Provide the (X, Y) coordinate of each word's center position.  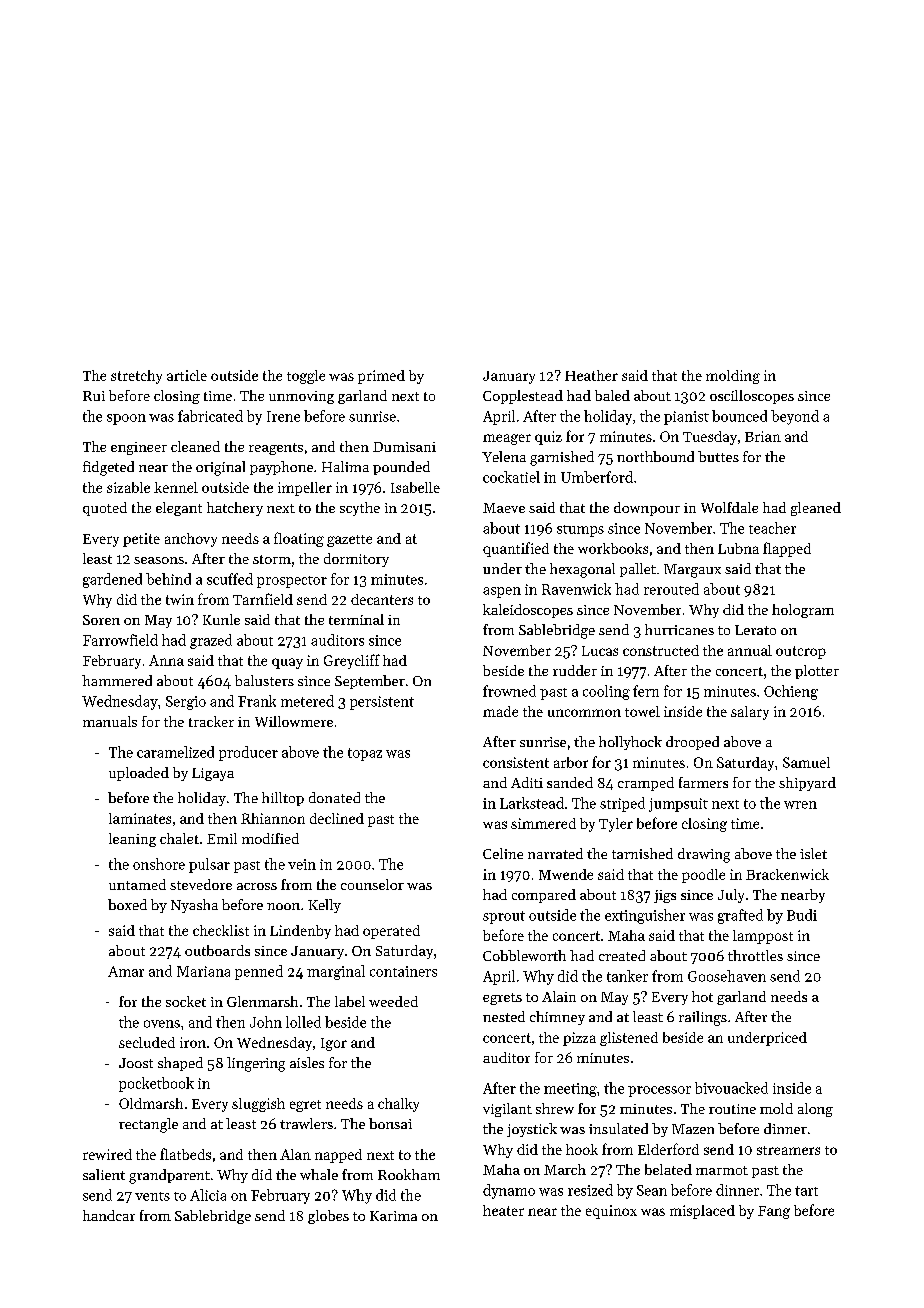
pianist (686, 418)
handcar (109, 1215)
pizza (579, 1039)
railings (703, 1018)
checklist (221, 930)
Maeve (504, 508)
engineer (139, 448)
